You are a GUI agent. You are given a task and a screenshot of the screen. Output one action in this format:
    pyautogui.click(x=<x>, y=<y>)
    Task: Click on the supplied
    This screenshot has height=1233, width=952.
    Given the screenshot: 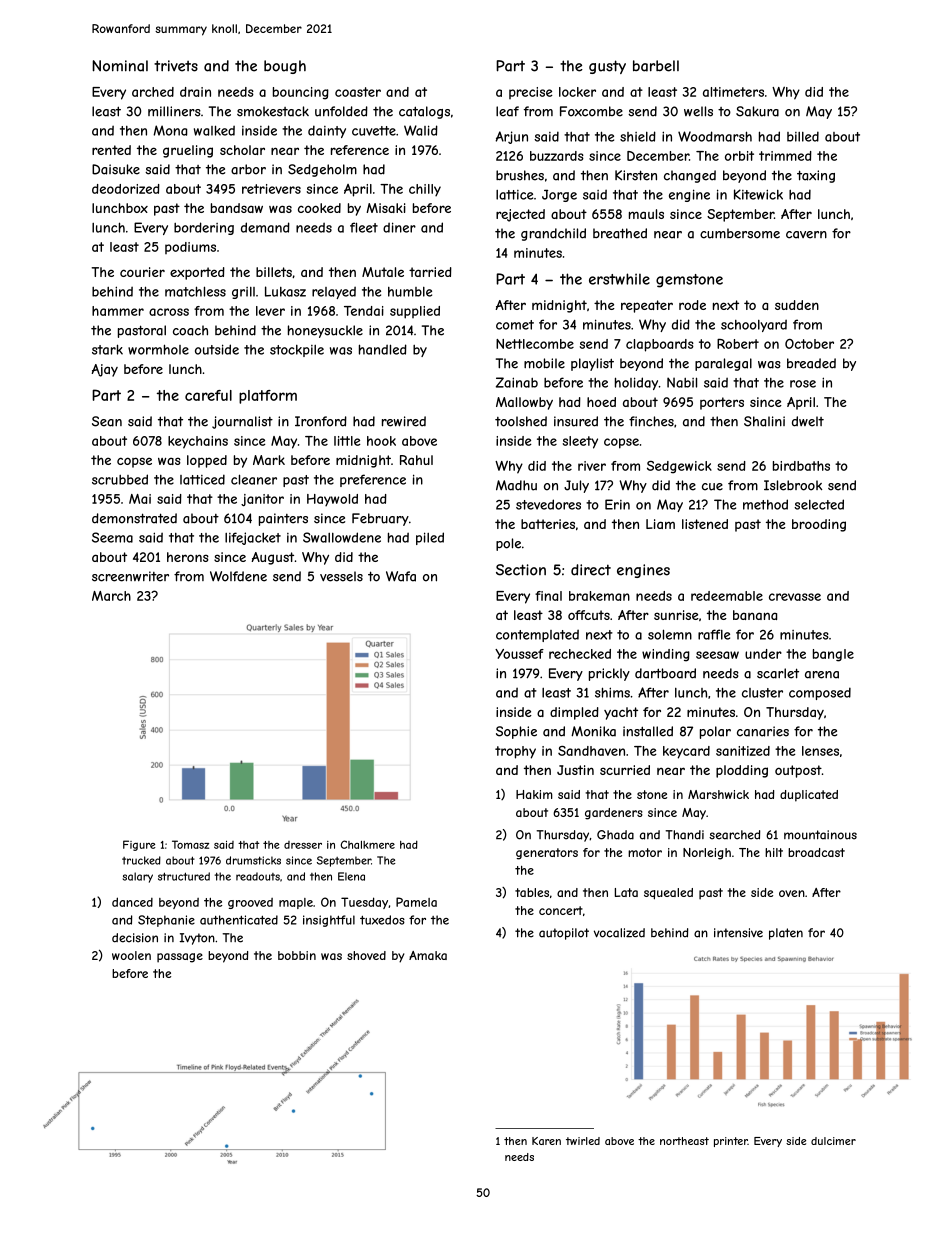 What is the action you would take?
    pyautogui.click(x=415, y=312)
